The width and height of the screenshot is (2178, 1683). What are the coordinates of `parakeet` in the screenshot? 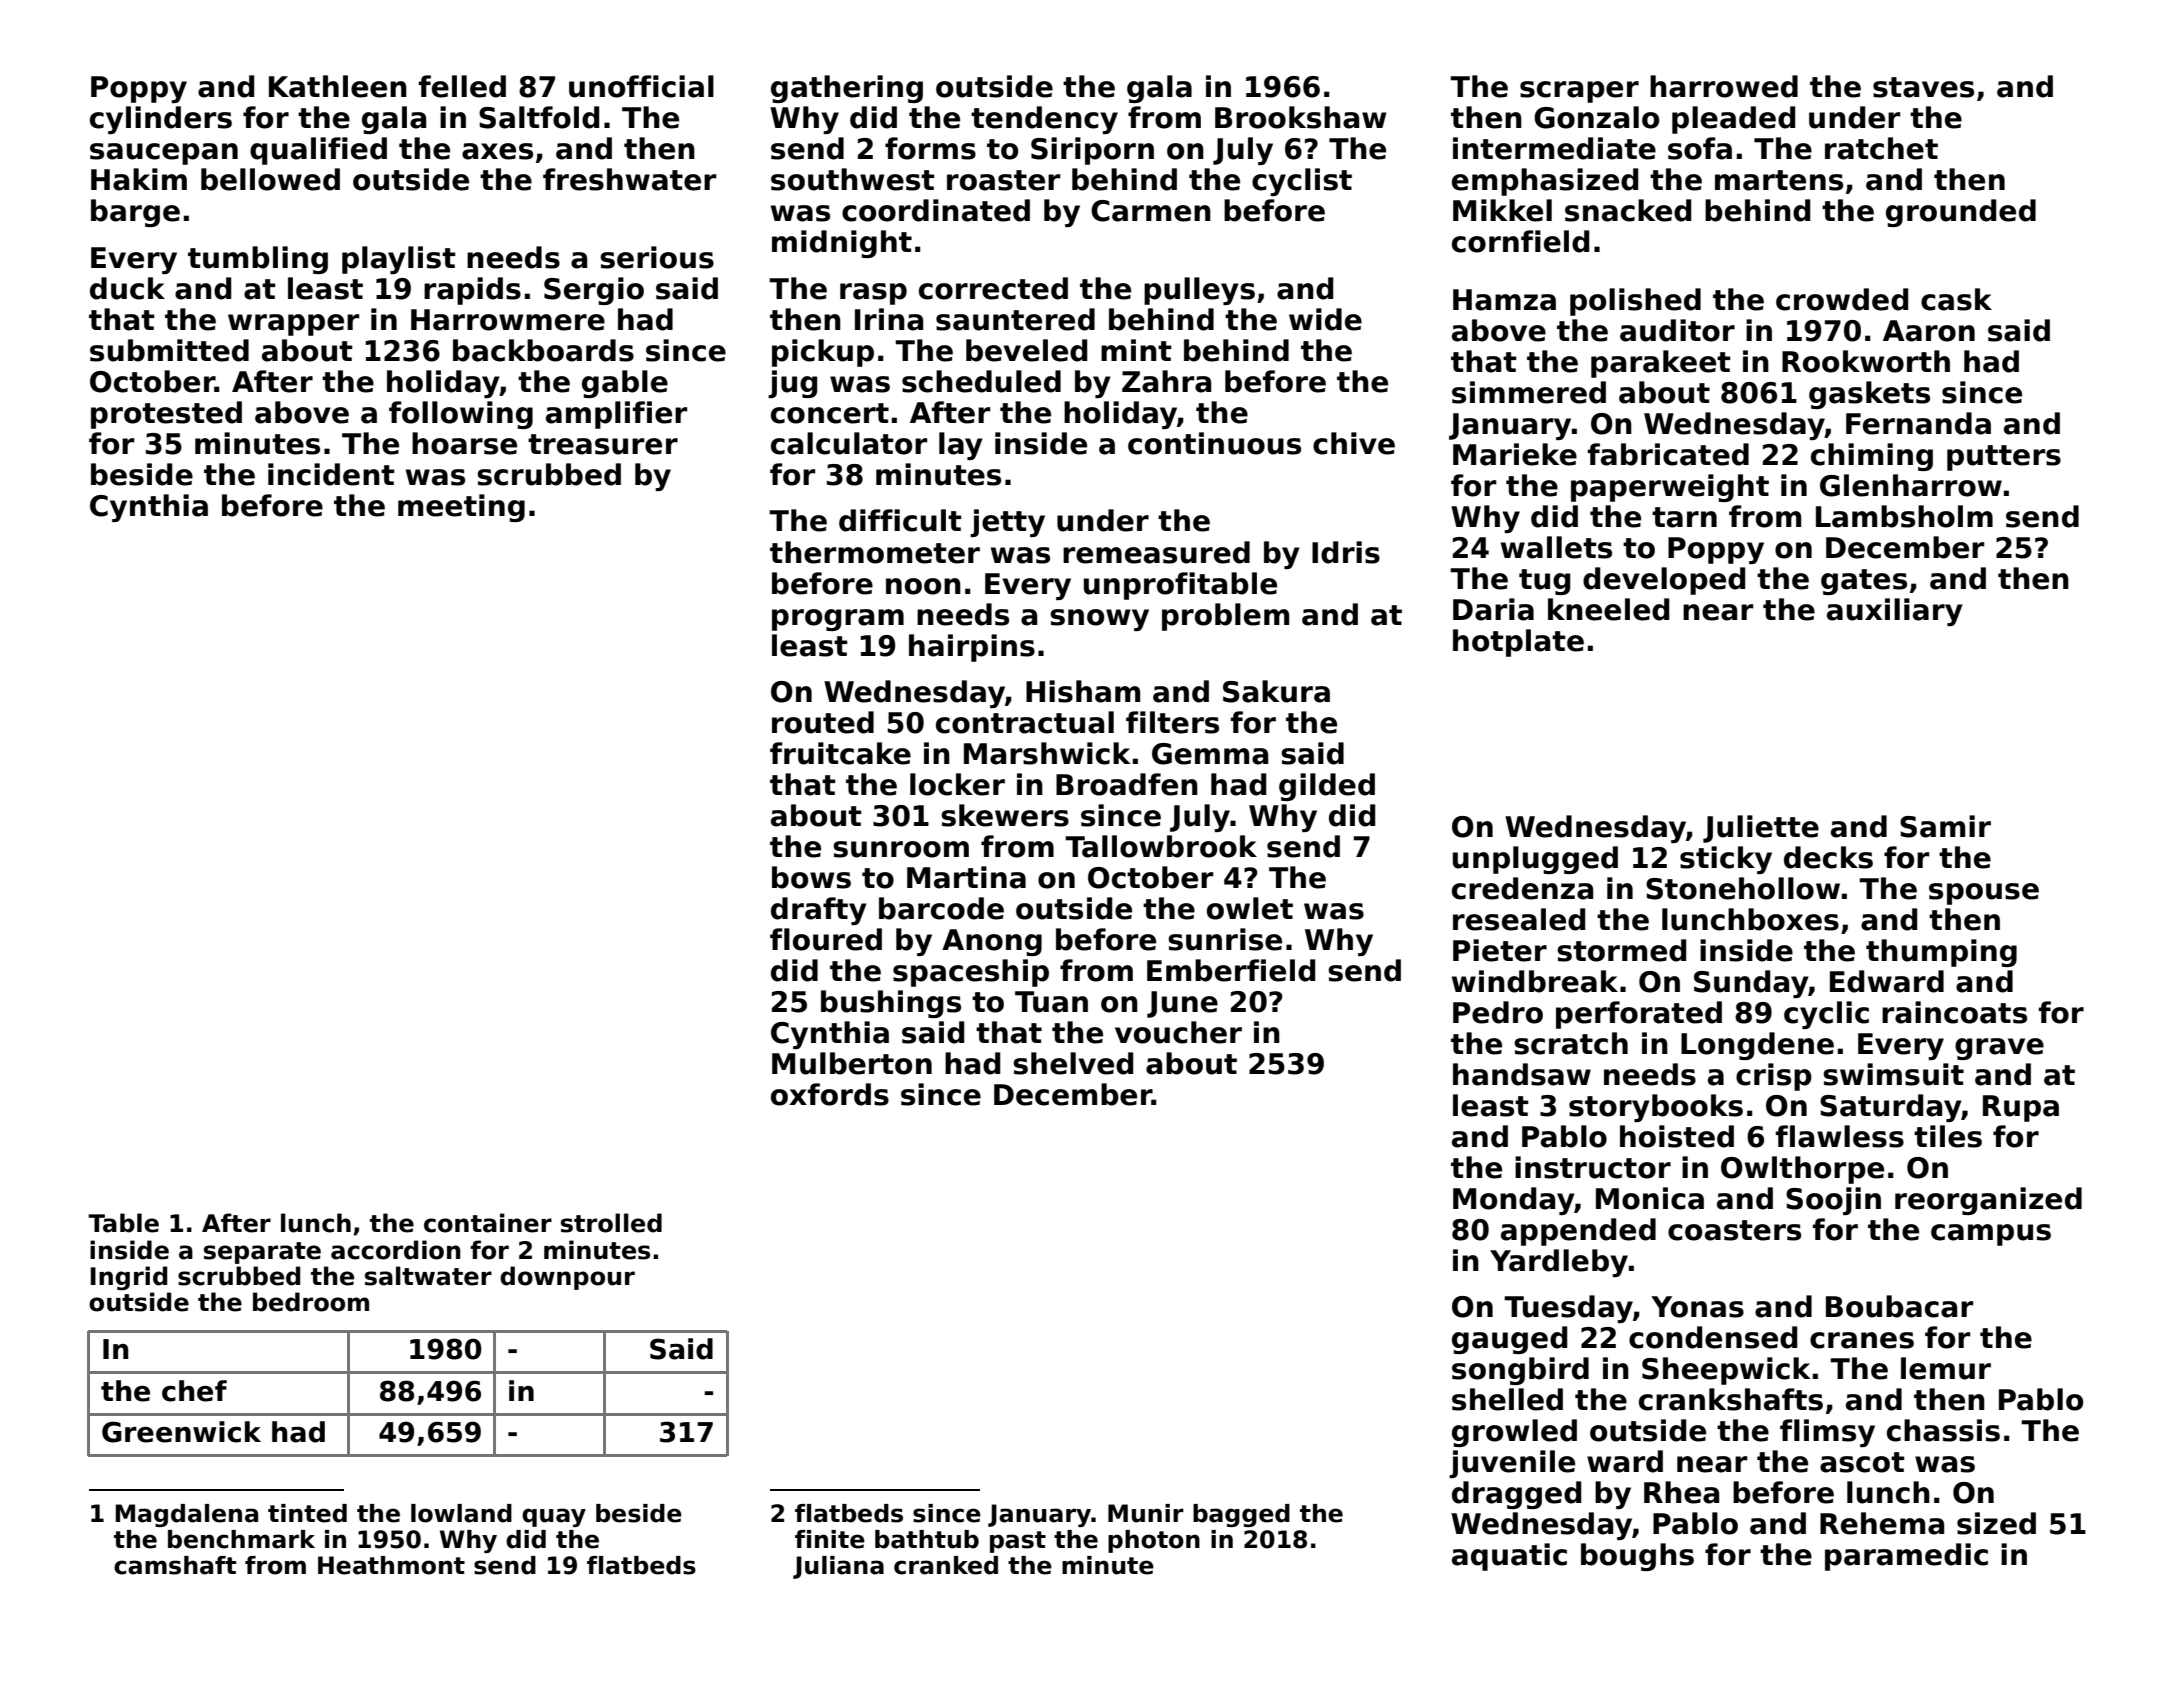 It's located at (1661, 364).
